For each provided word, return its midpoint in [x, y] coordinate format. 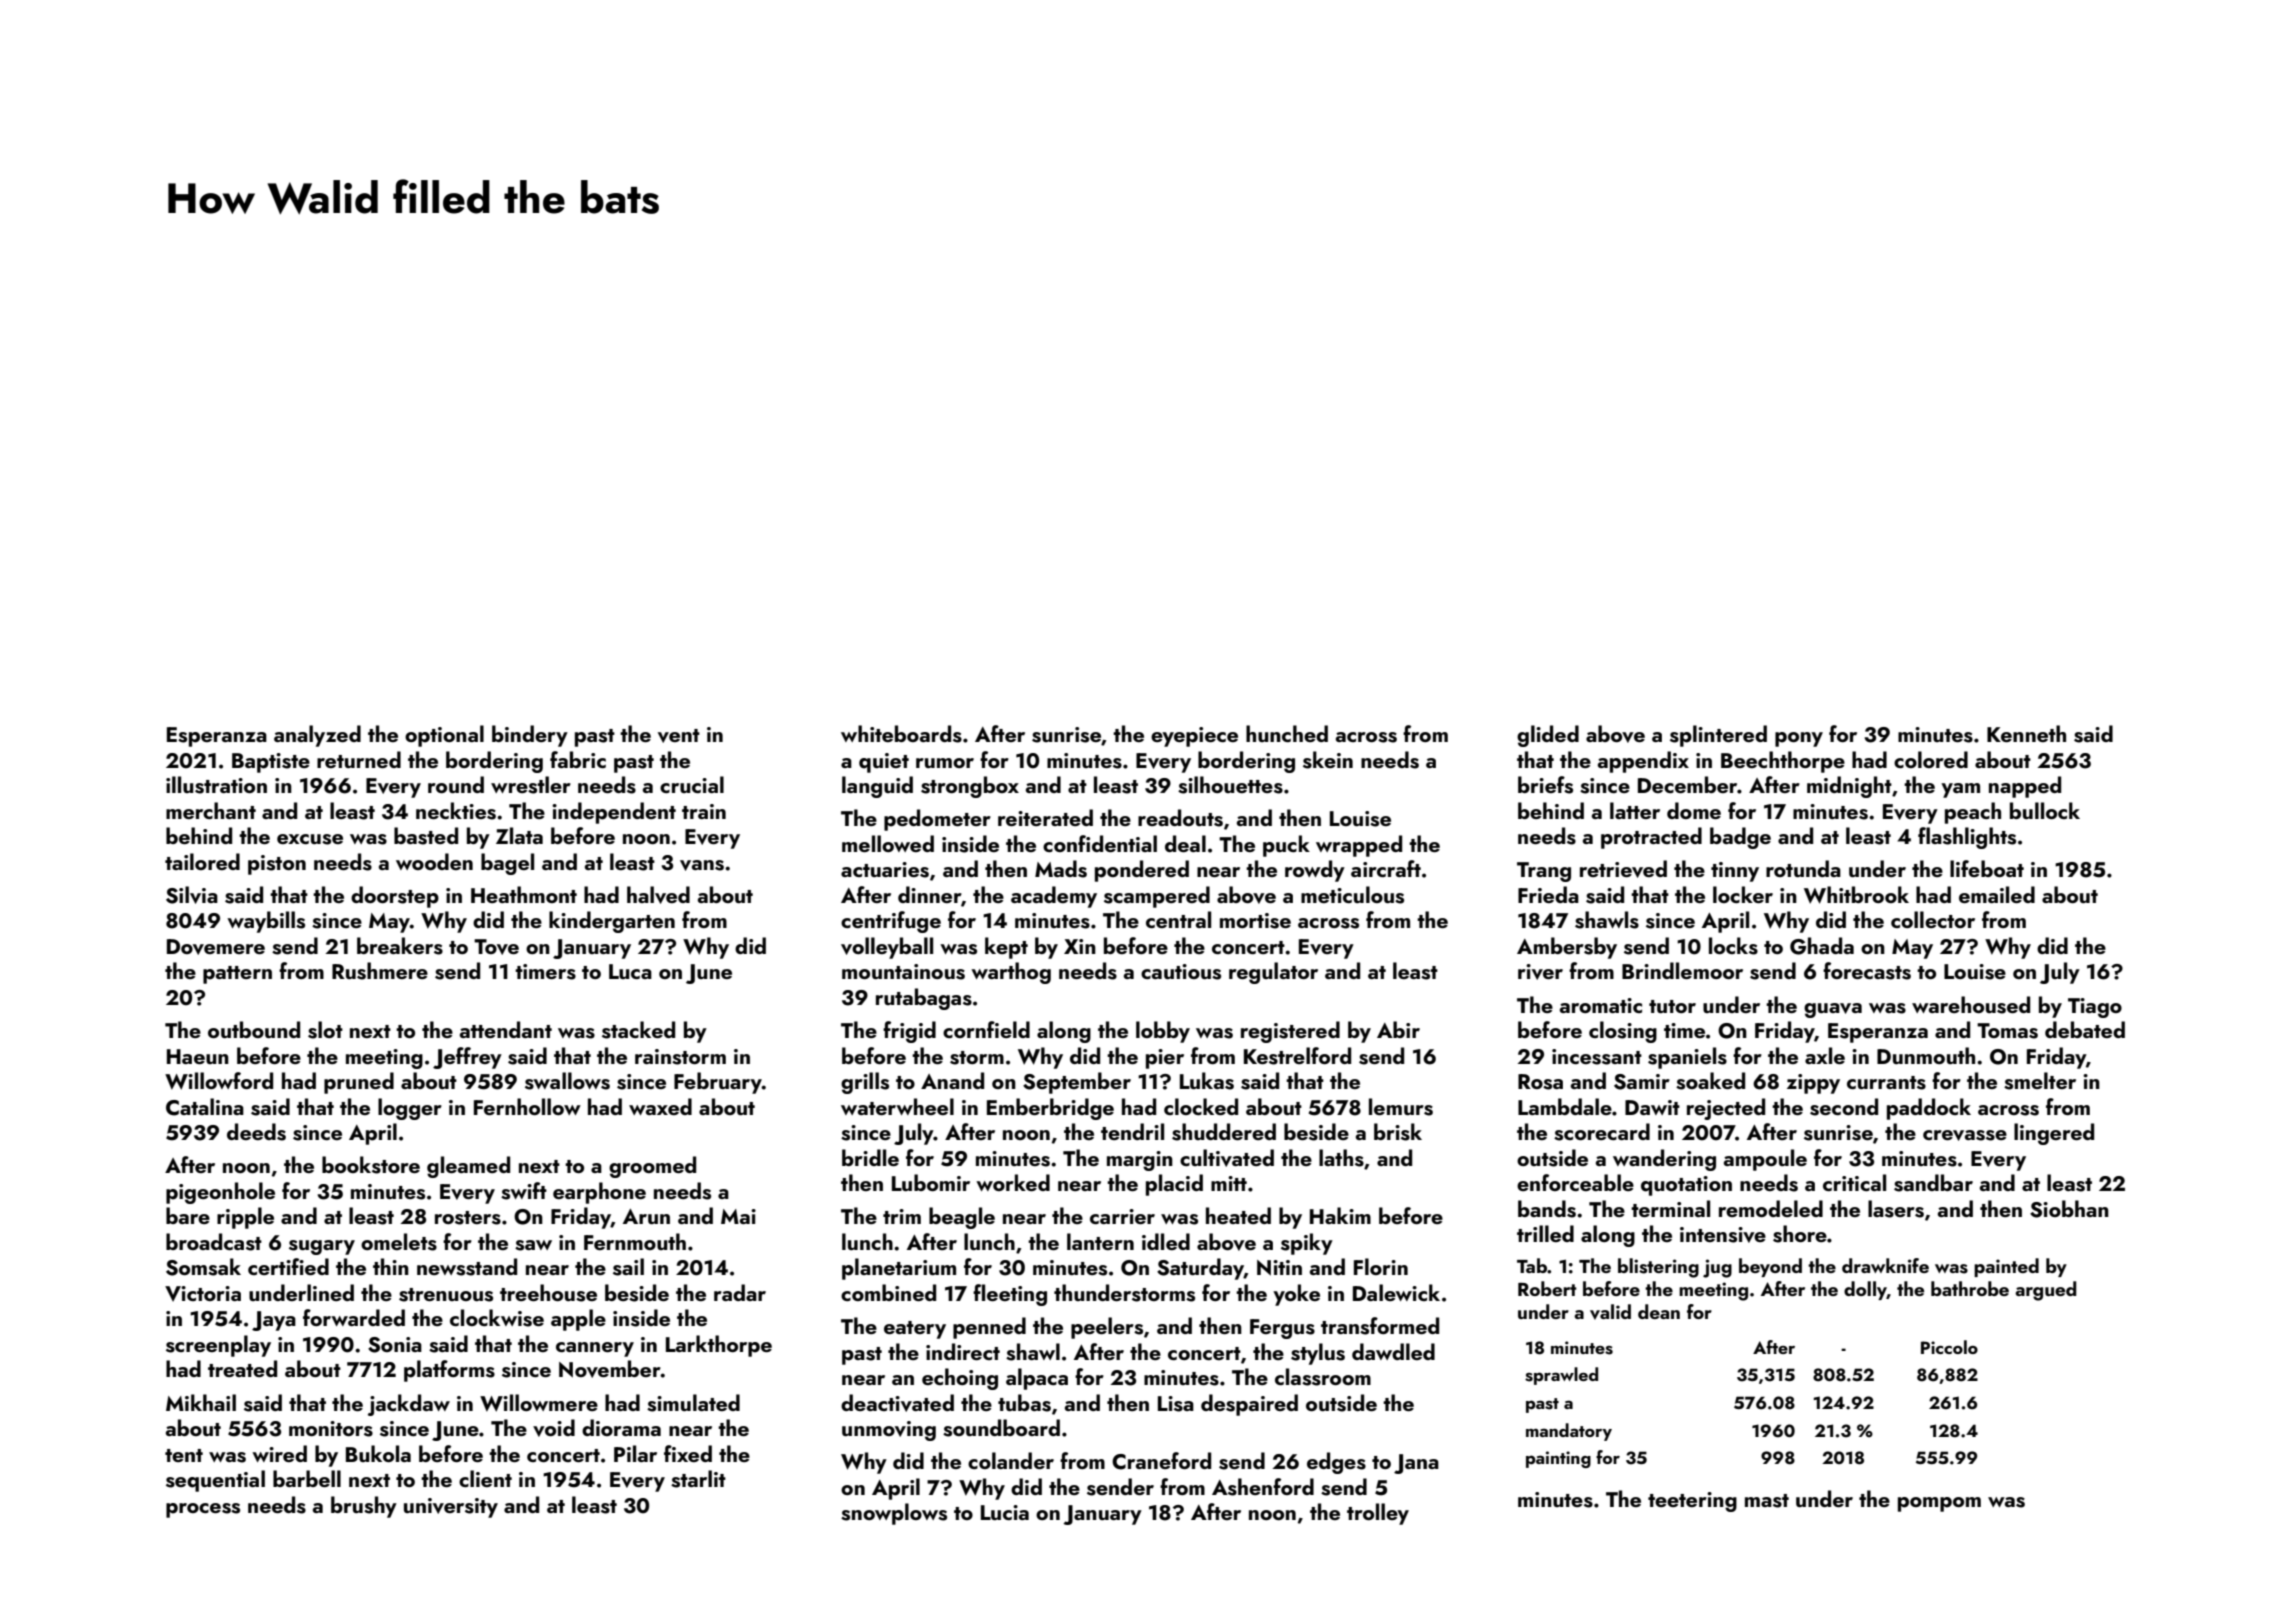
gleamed [468, 1167]
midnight [1849, 787]
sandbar [1933, 1183]
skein [1328, 760]
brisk [1398, 1132]
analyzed [317, 736]
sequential [215, 1481]
